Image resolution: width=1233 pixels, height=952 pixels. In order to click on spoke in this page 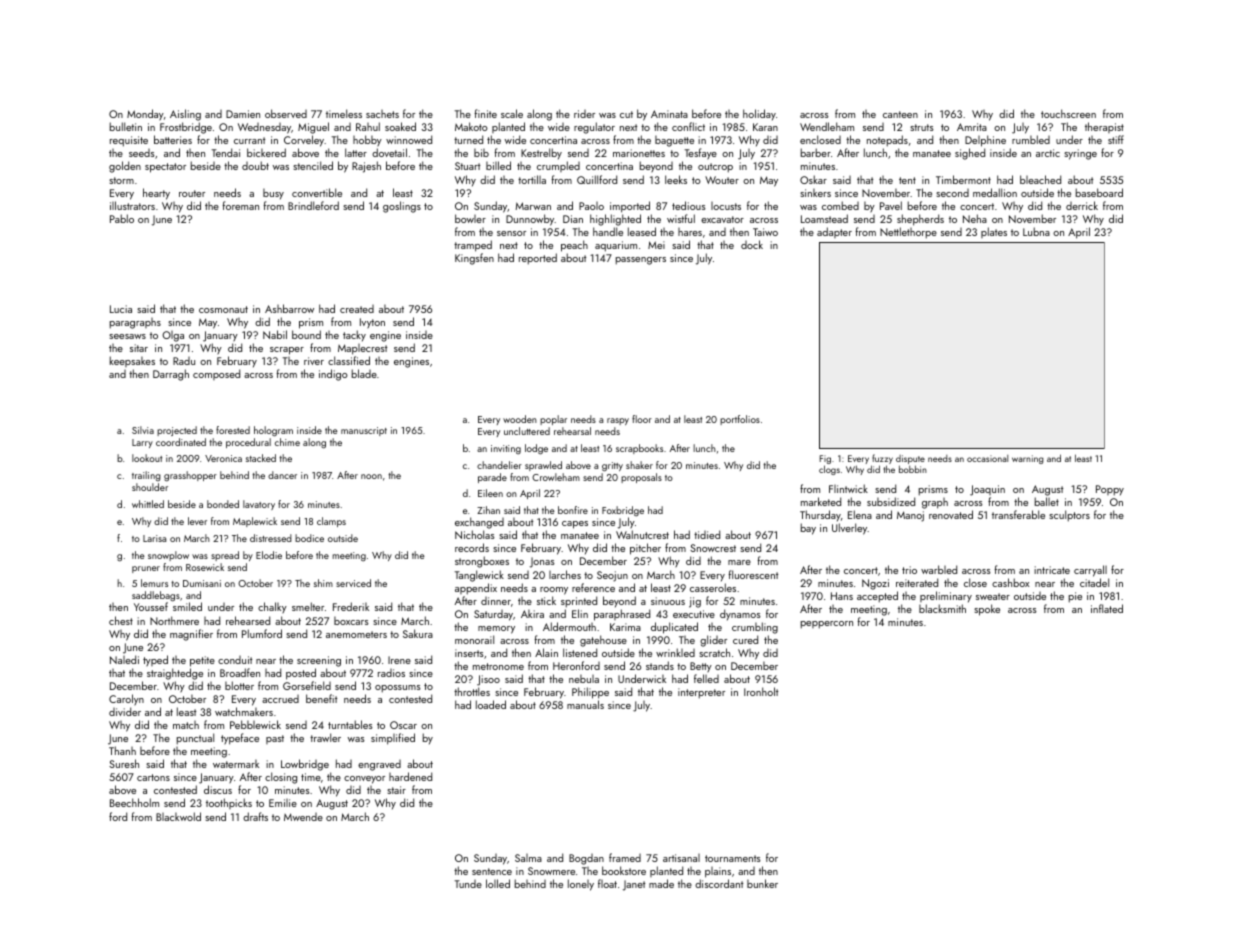, I will do `click(987, 610)`.
